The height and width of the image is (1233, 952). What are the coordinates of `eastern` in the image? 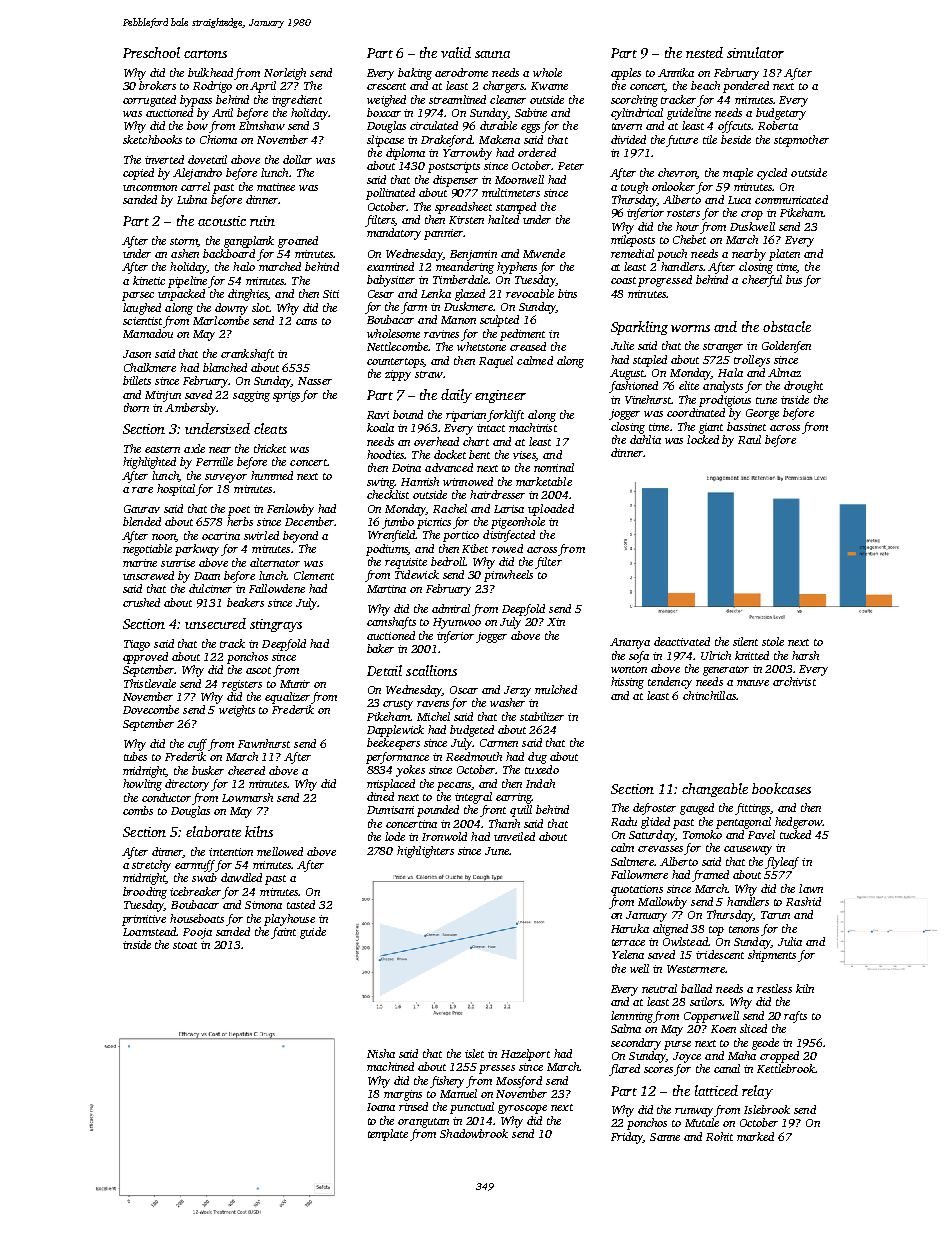 It's located at (162, 449).
